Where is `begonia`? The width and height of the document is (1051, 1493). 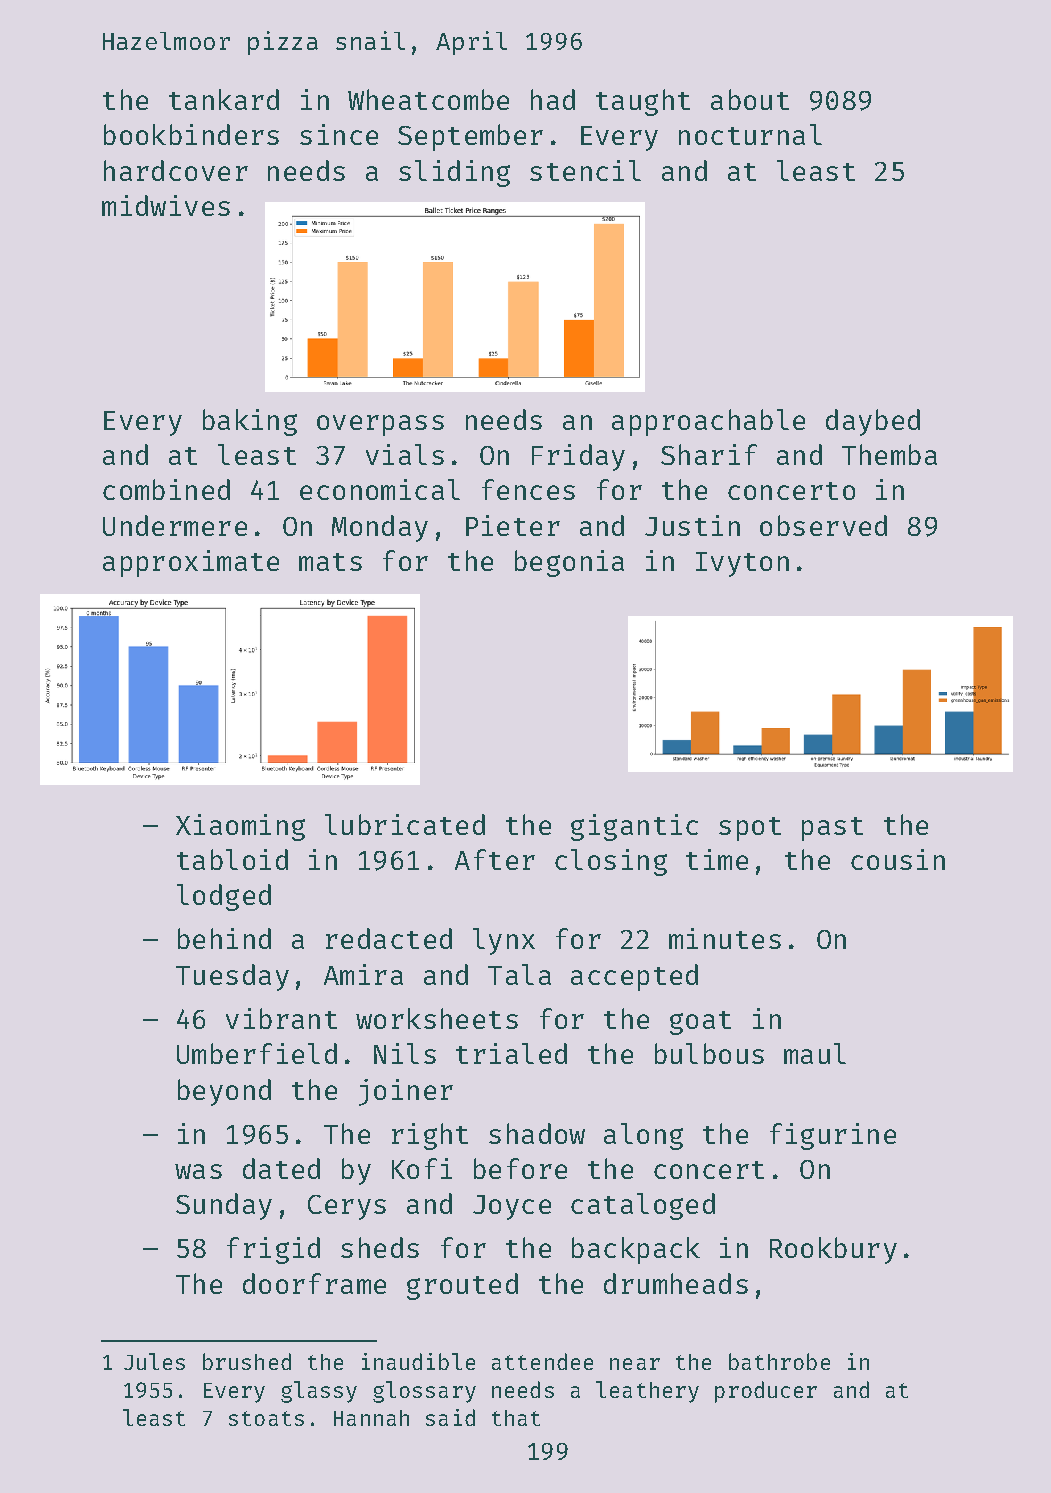 begonia is located at coordinates (569, 563).
